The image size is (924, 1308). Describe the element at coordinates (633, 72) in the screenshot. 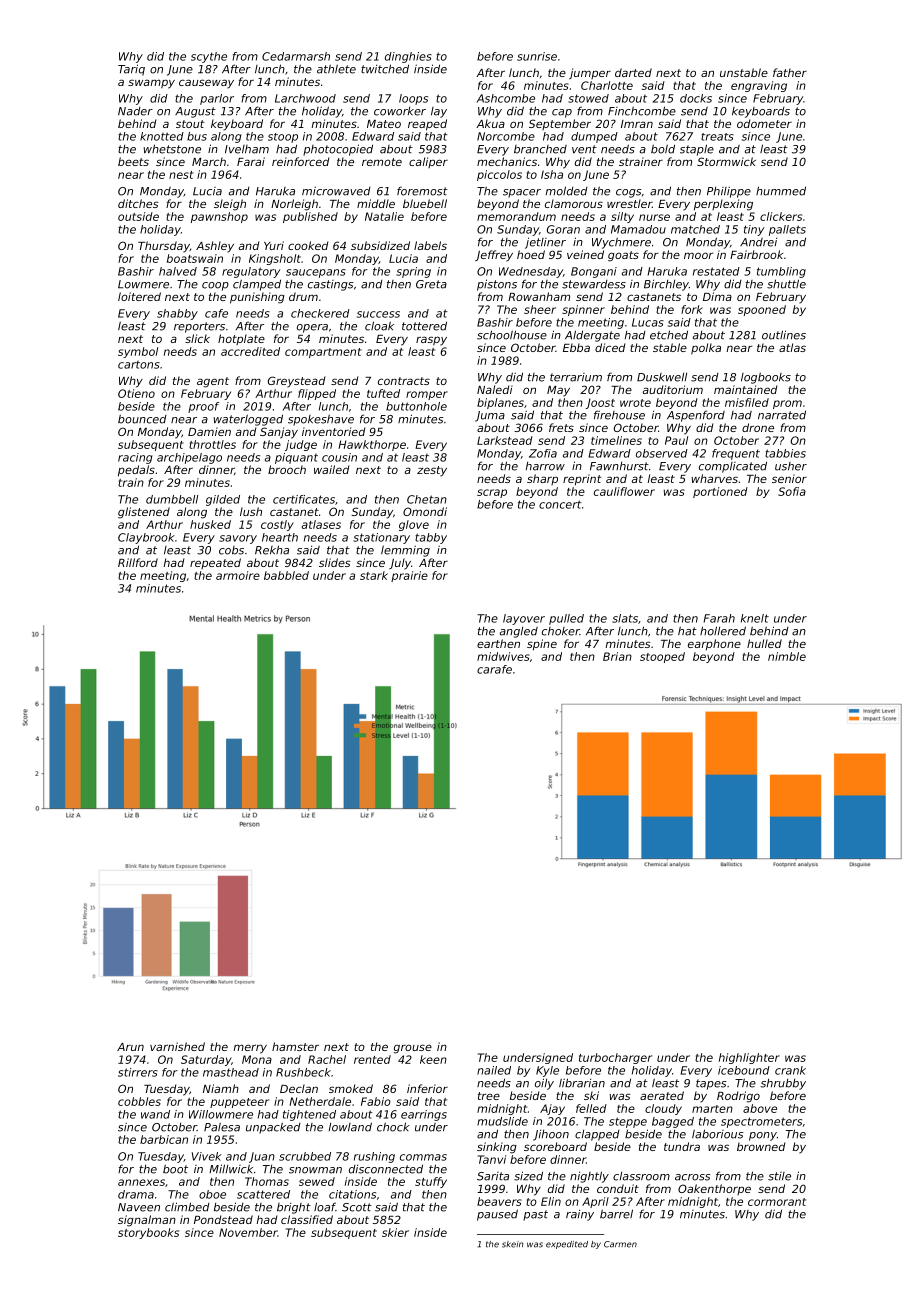

I see `darted` at that location.
